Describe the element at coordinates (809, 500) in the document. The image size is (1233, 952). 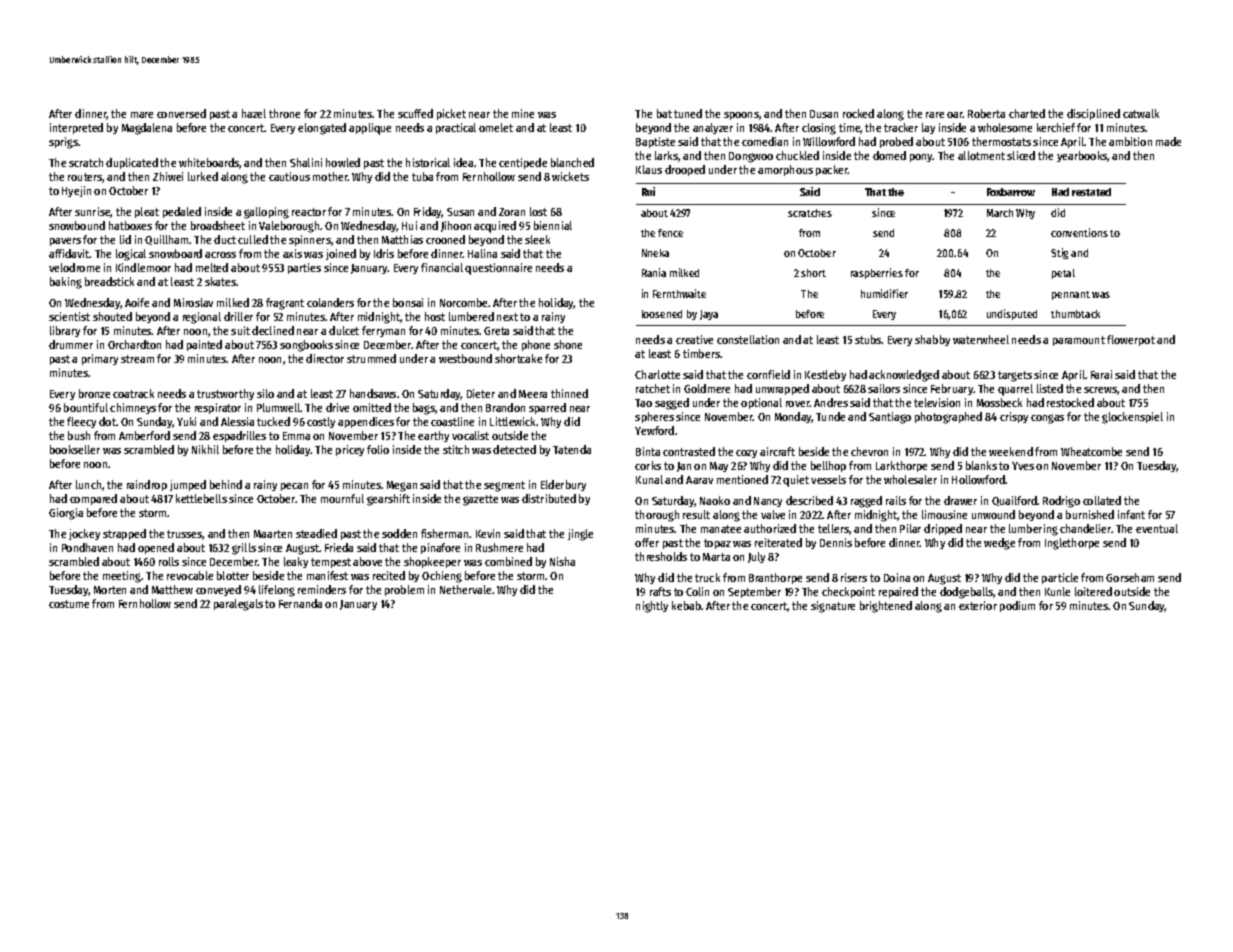
I see `described` at that location.
